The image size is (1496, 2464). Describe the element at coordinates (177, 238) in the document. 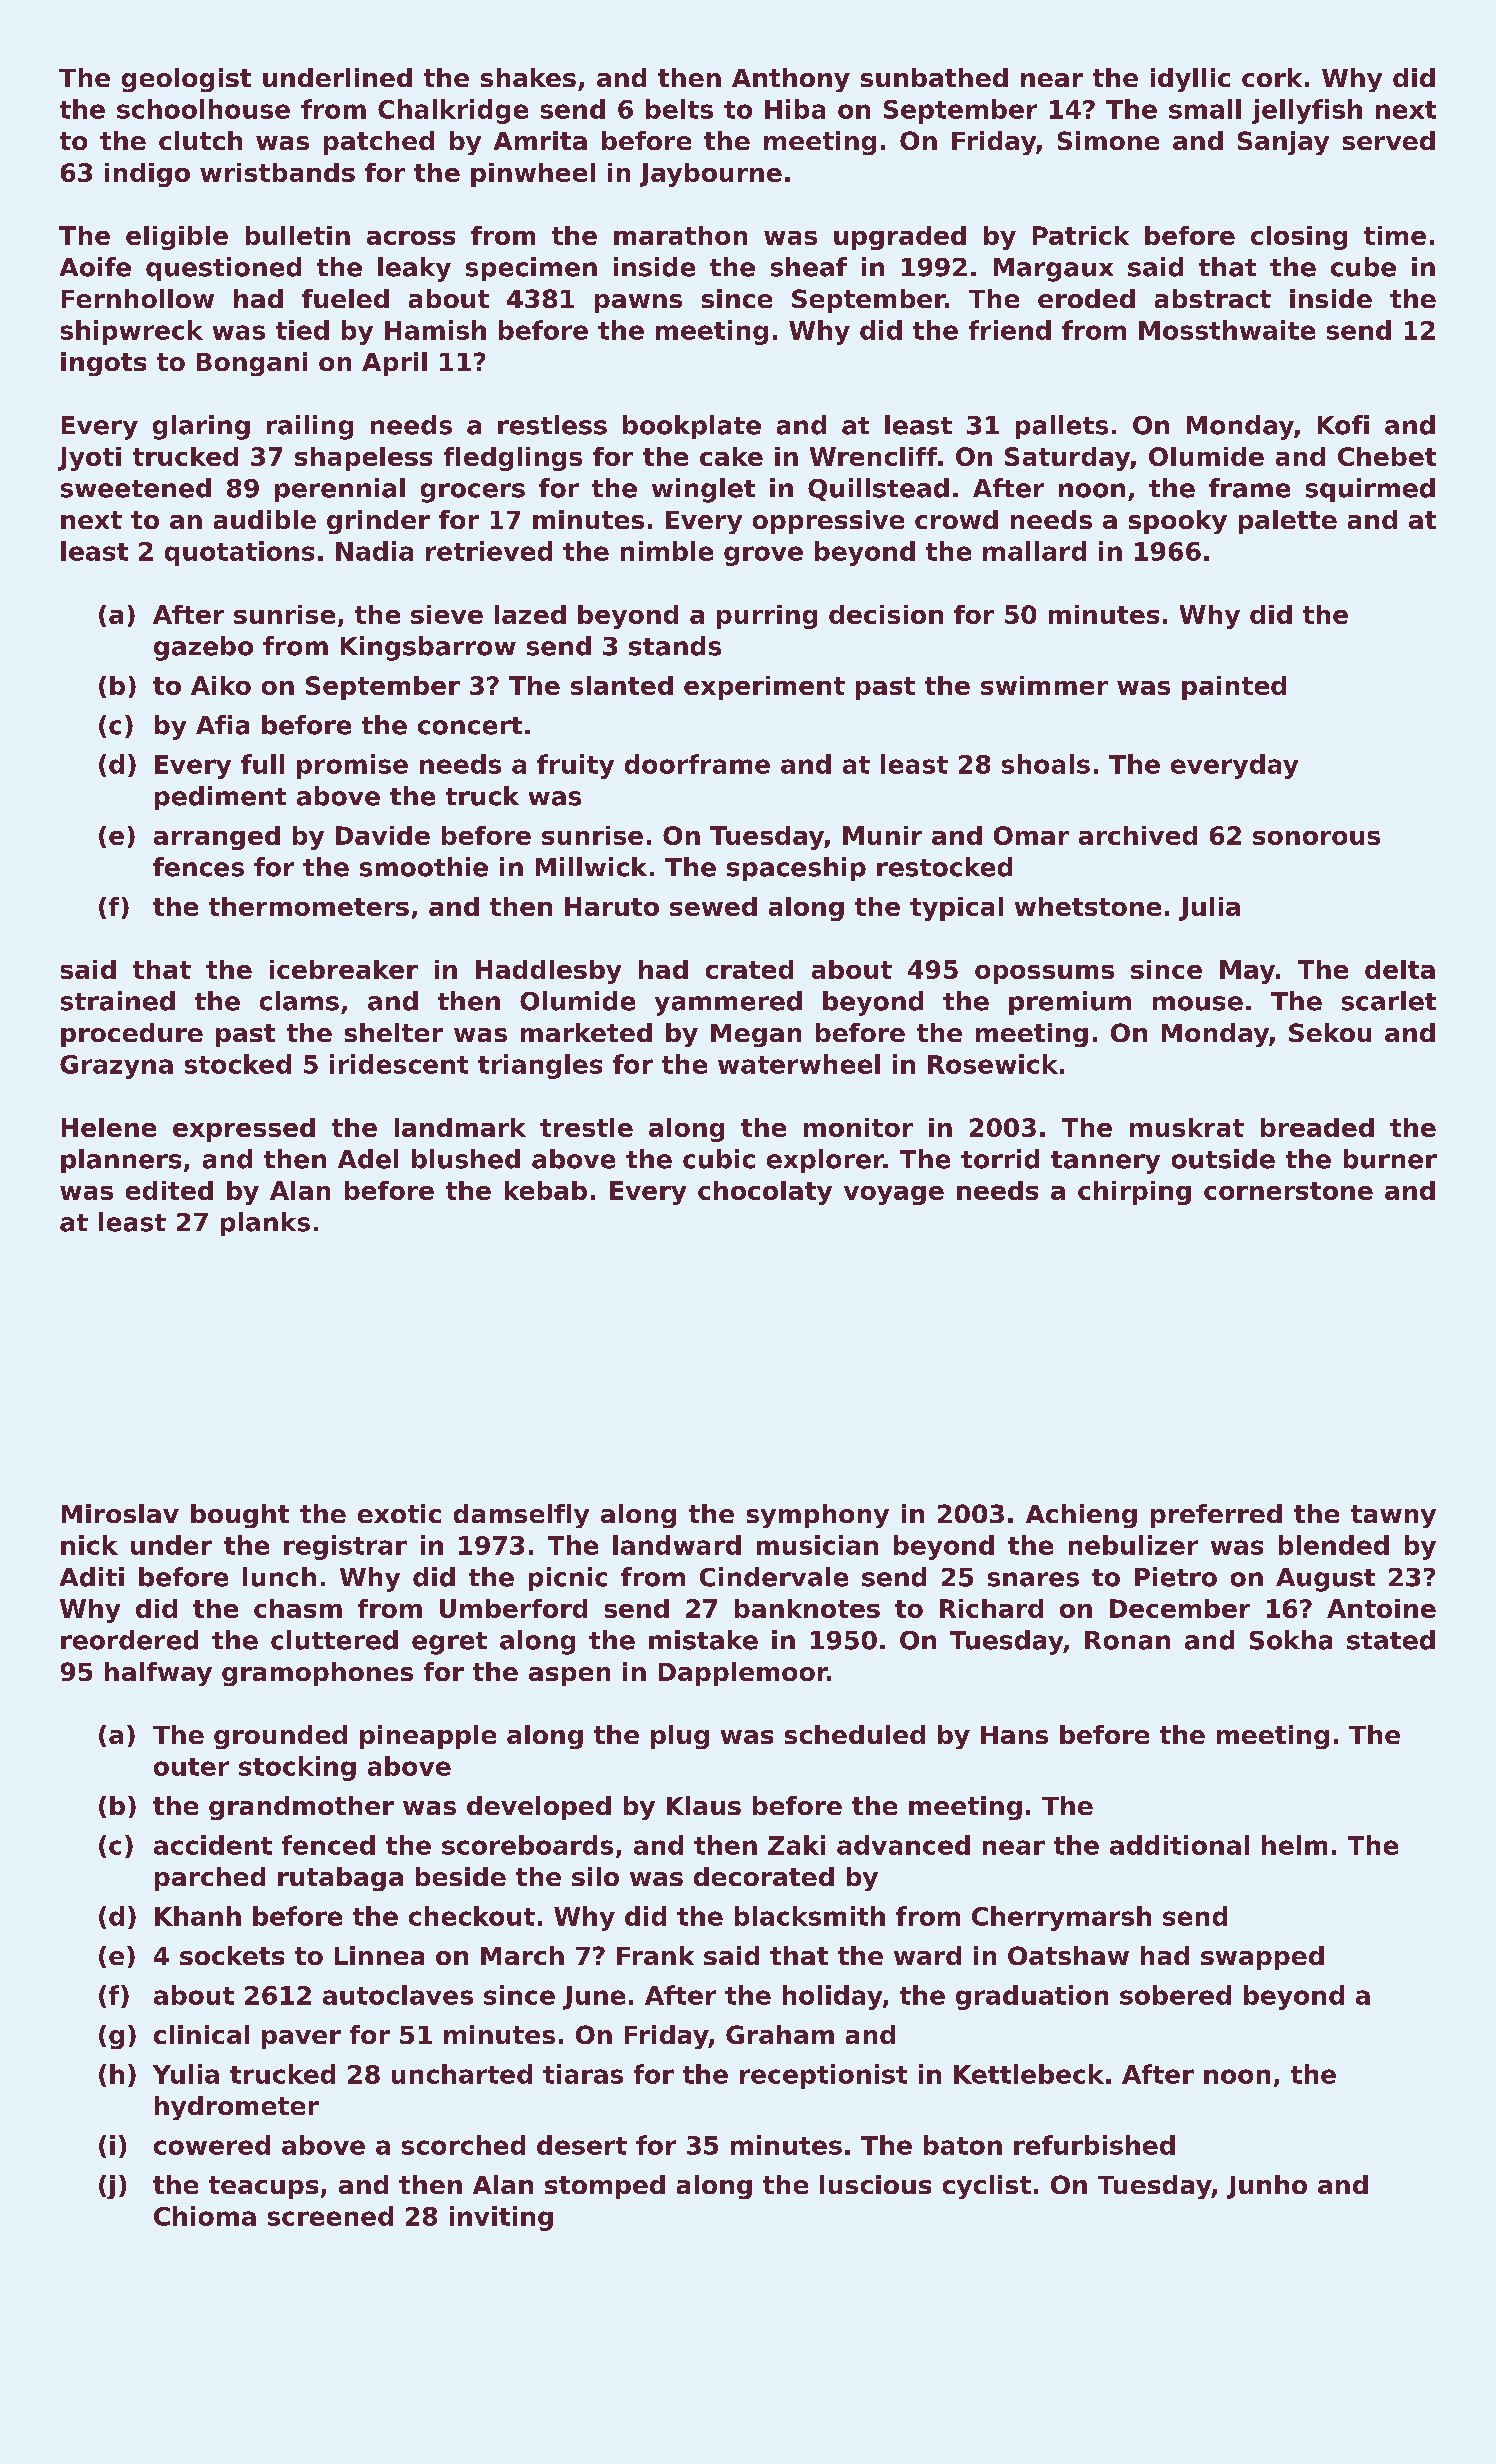

I see `eligible` at that location.
